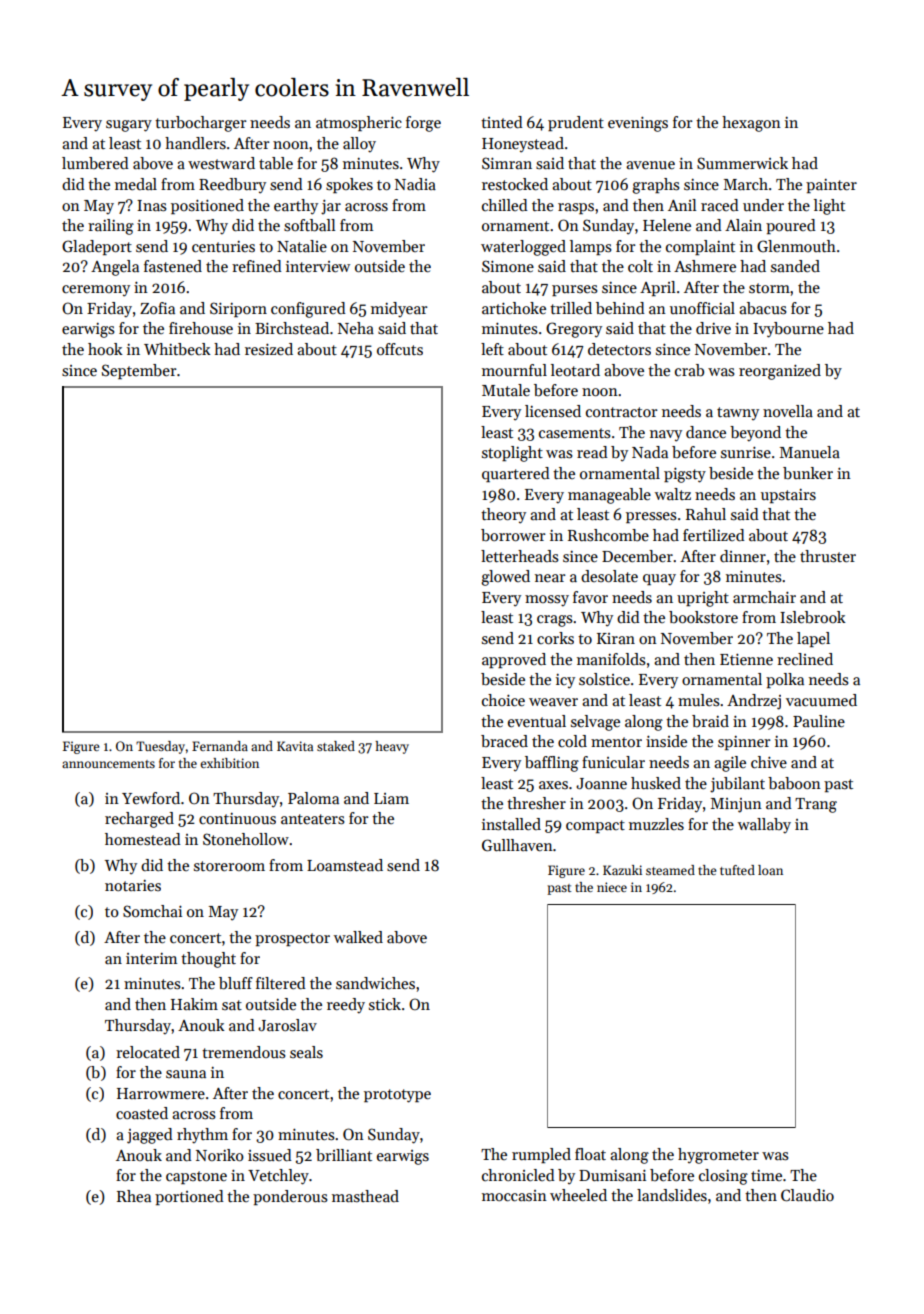 This screenshot has height=1314, width=924. Describe the element at coordinates (129, 126) in the screenshot. I see `sugary` at that location.
